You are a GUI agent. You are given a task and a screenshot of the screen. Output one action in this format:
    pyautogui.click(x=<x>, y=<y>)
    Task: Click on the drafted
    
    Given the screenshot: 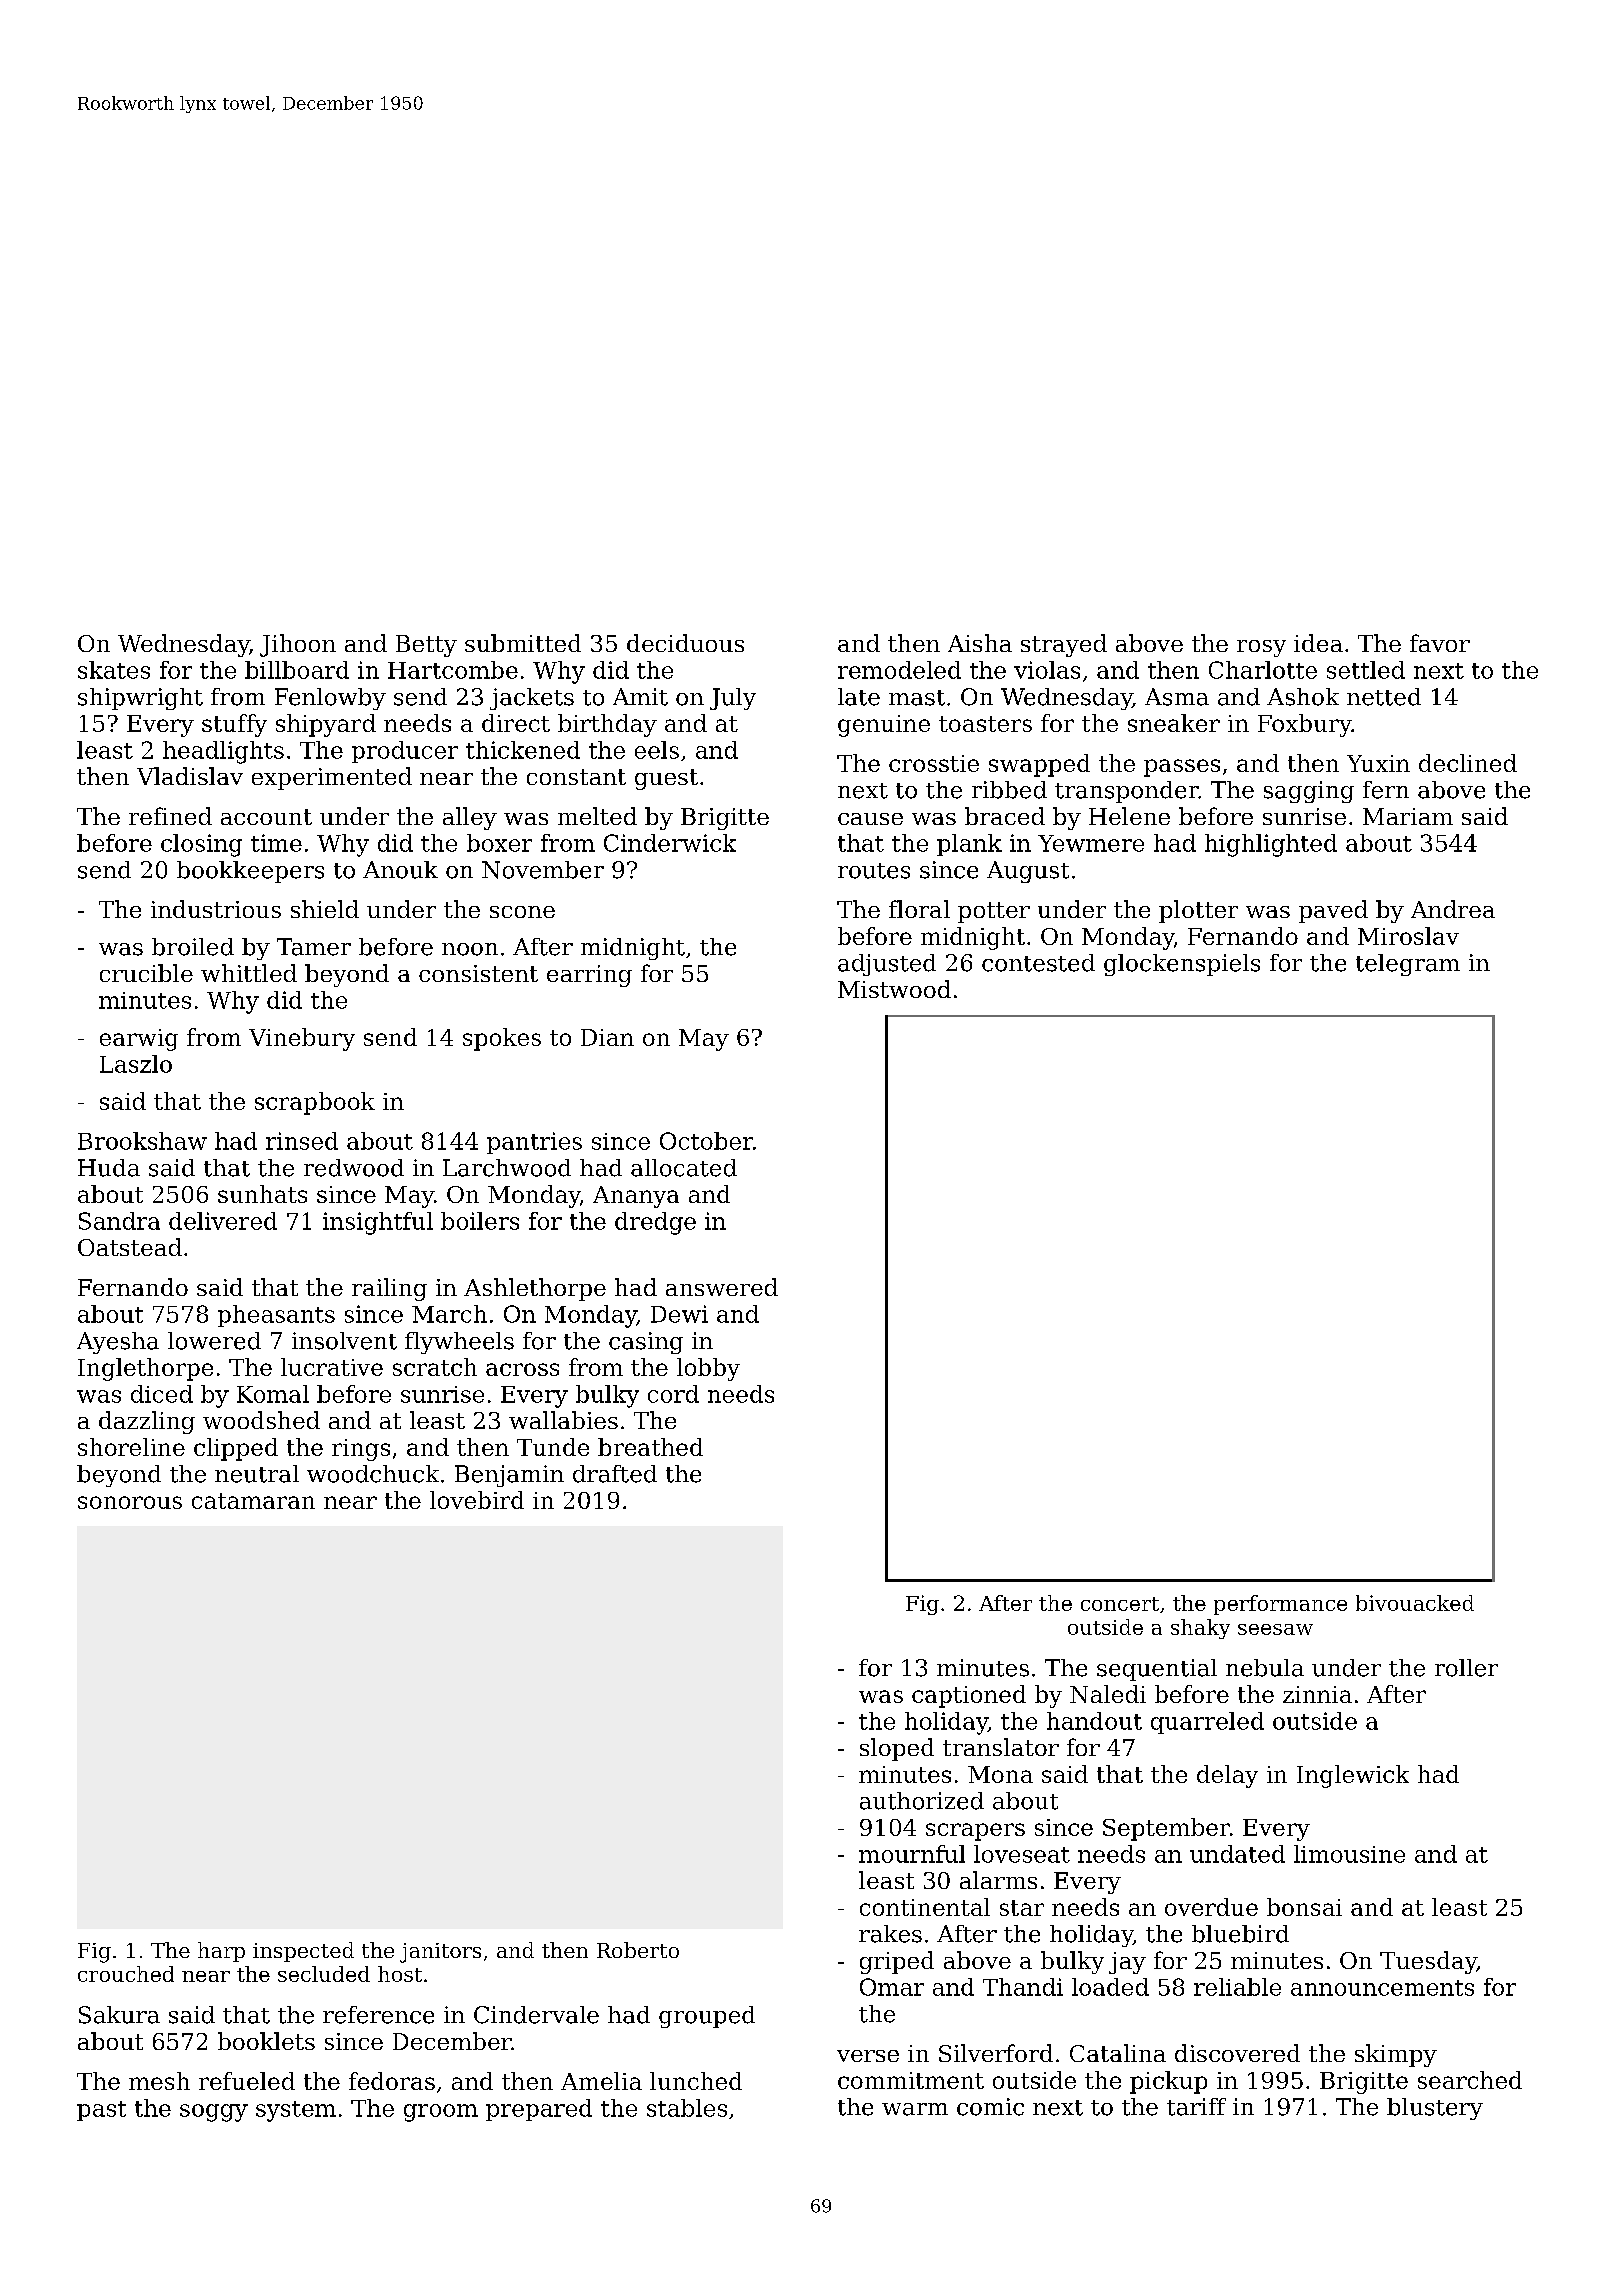 What is the action you would take?
    pyautogui.click(x=615, y=1474)
